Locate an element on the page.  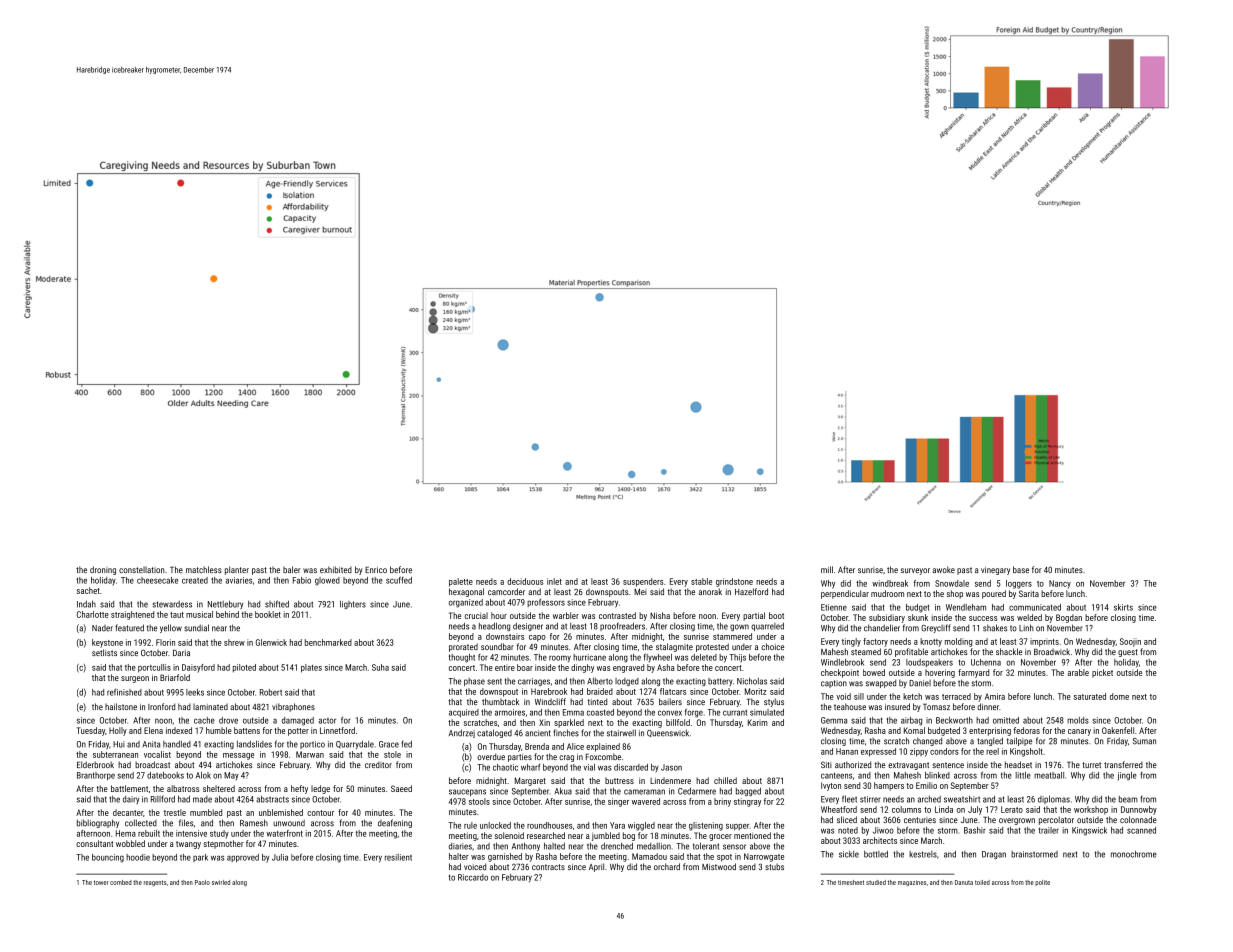
Xin is located at coordinates (544, 722).
